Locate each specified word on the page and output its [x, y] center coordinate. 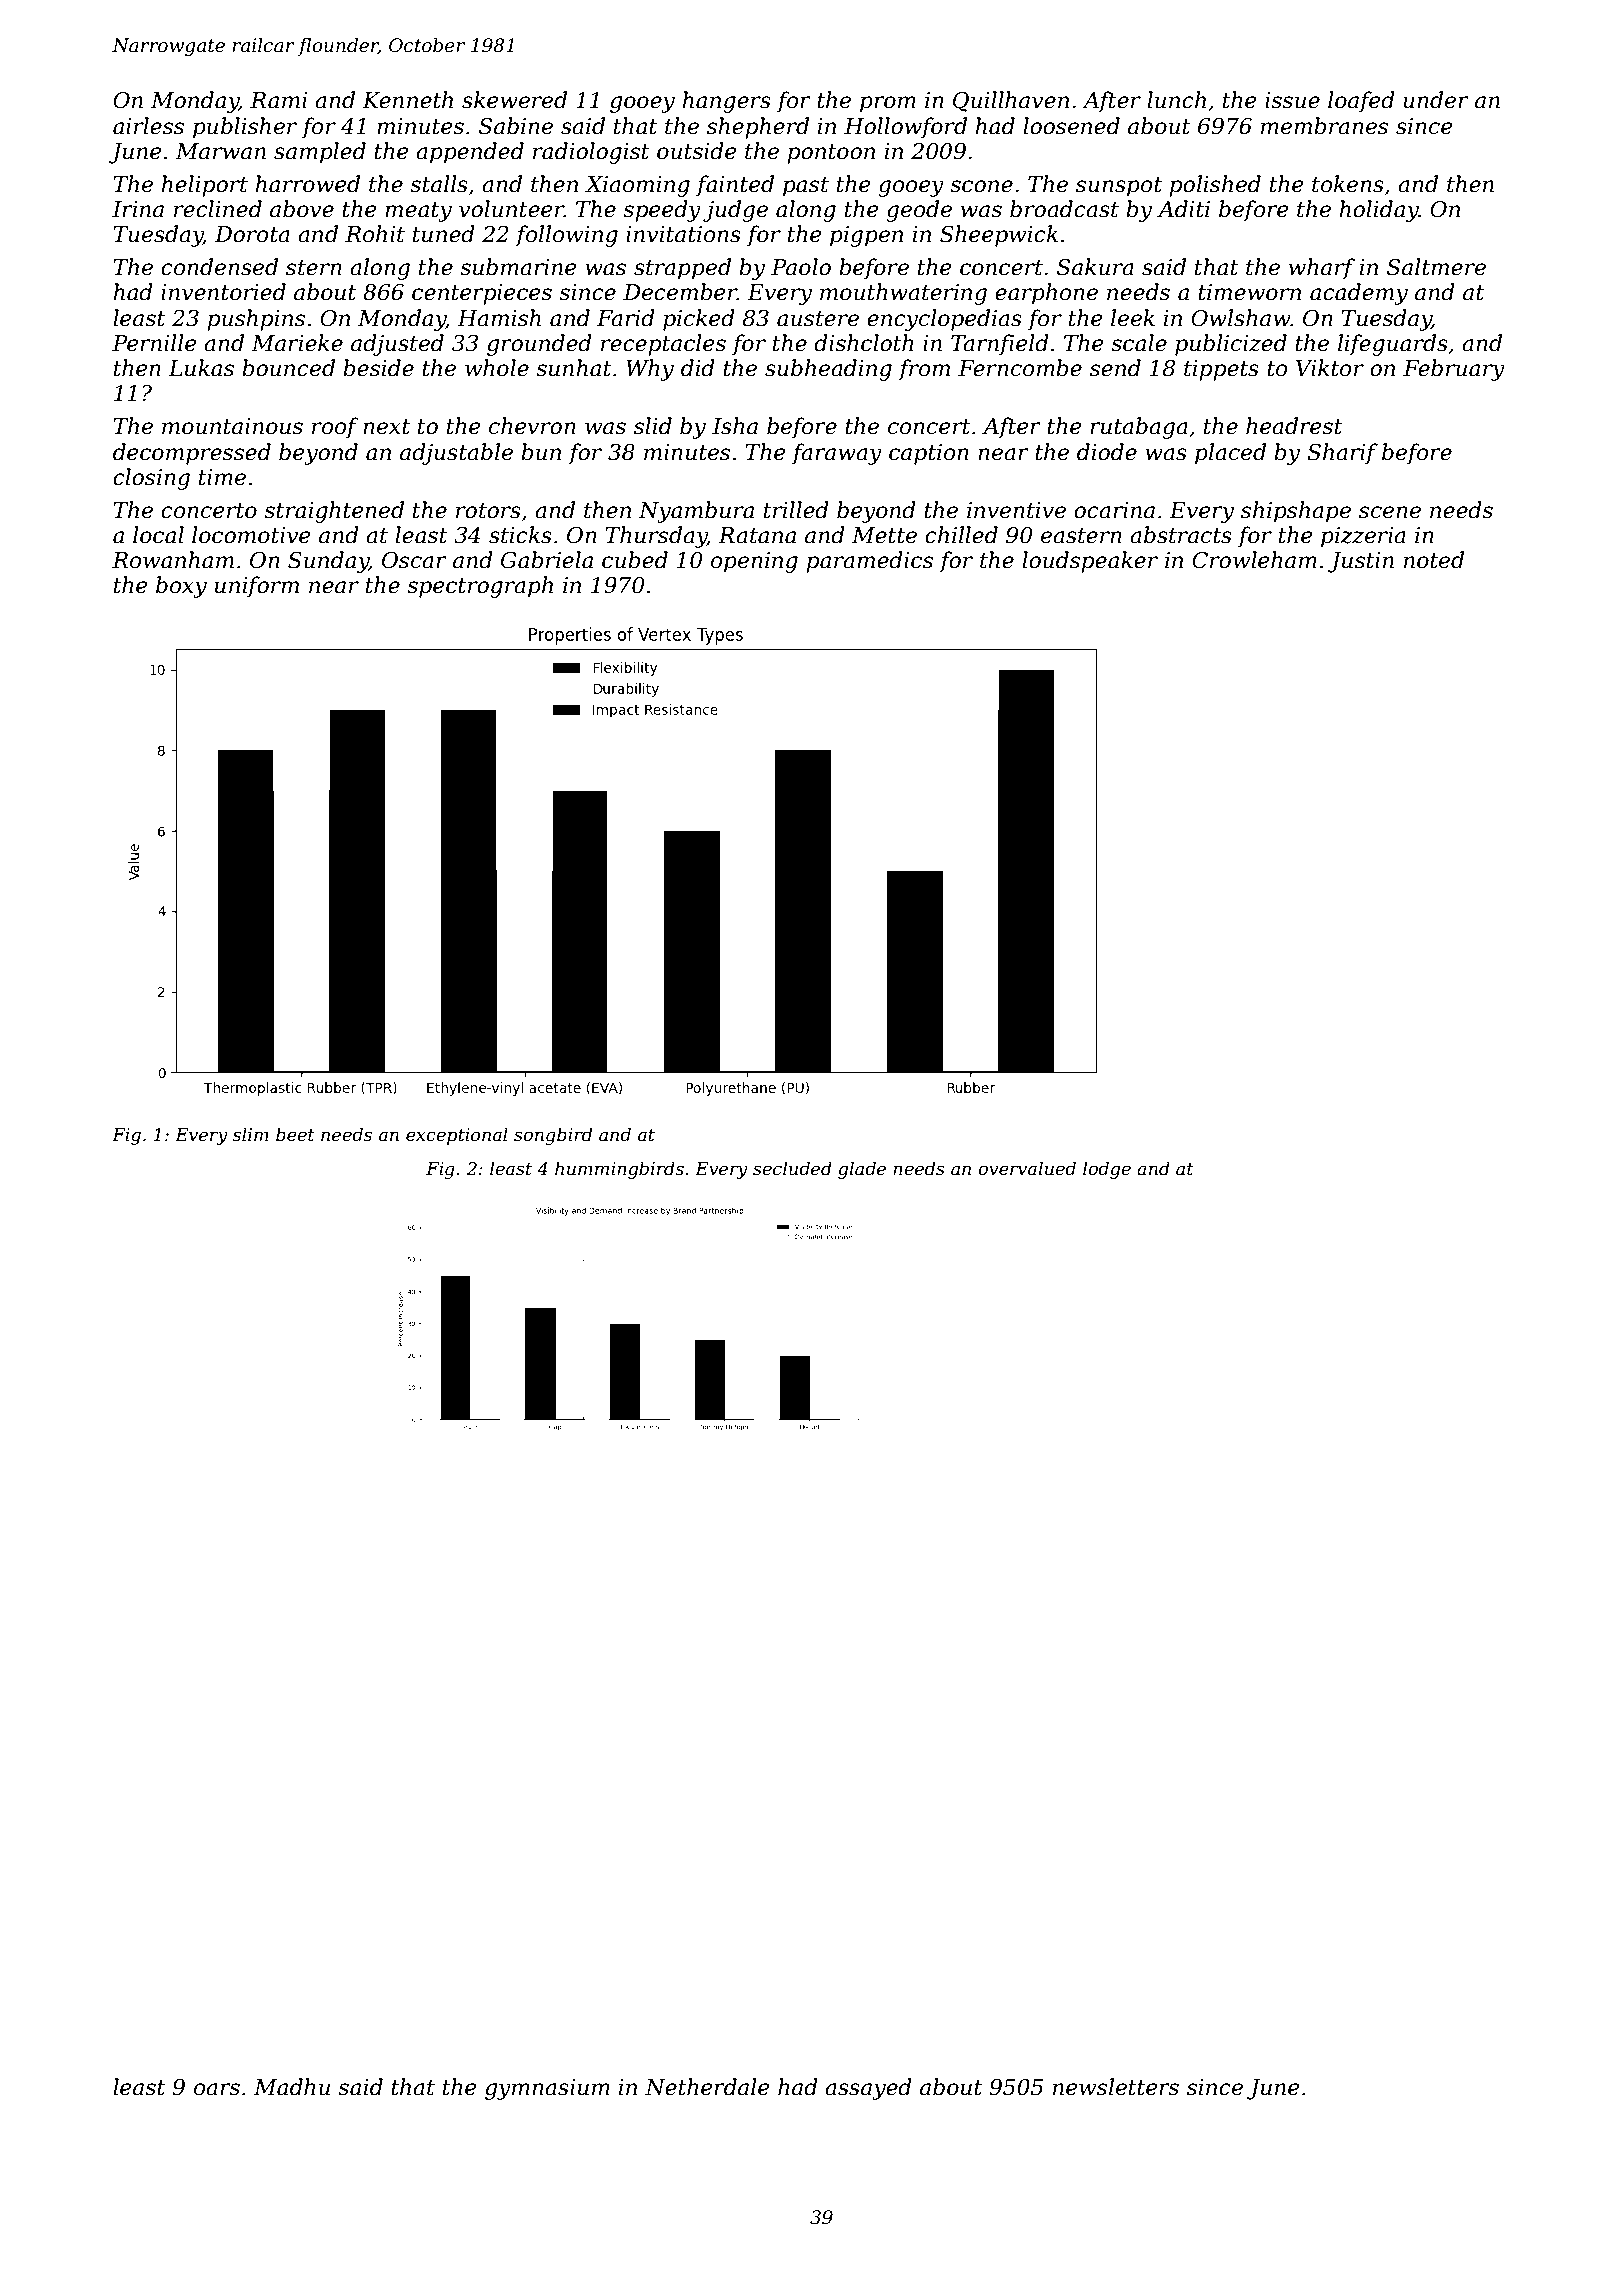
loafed [1361, 102]
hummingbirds [619, 1170]
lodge [1107, 1170]
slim [251, 1134]
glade [862, 1170]
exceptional [457, 1136]
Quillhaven [1011, 101]
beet [295, 1134]
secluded [792, 1168]
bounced [288, 368]
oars [217, 2089]
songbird [553, 1136]
